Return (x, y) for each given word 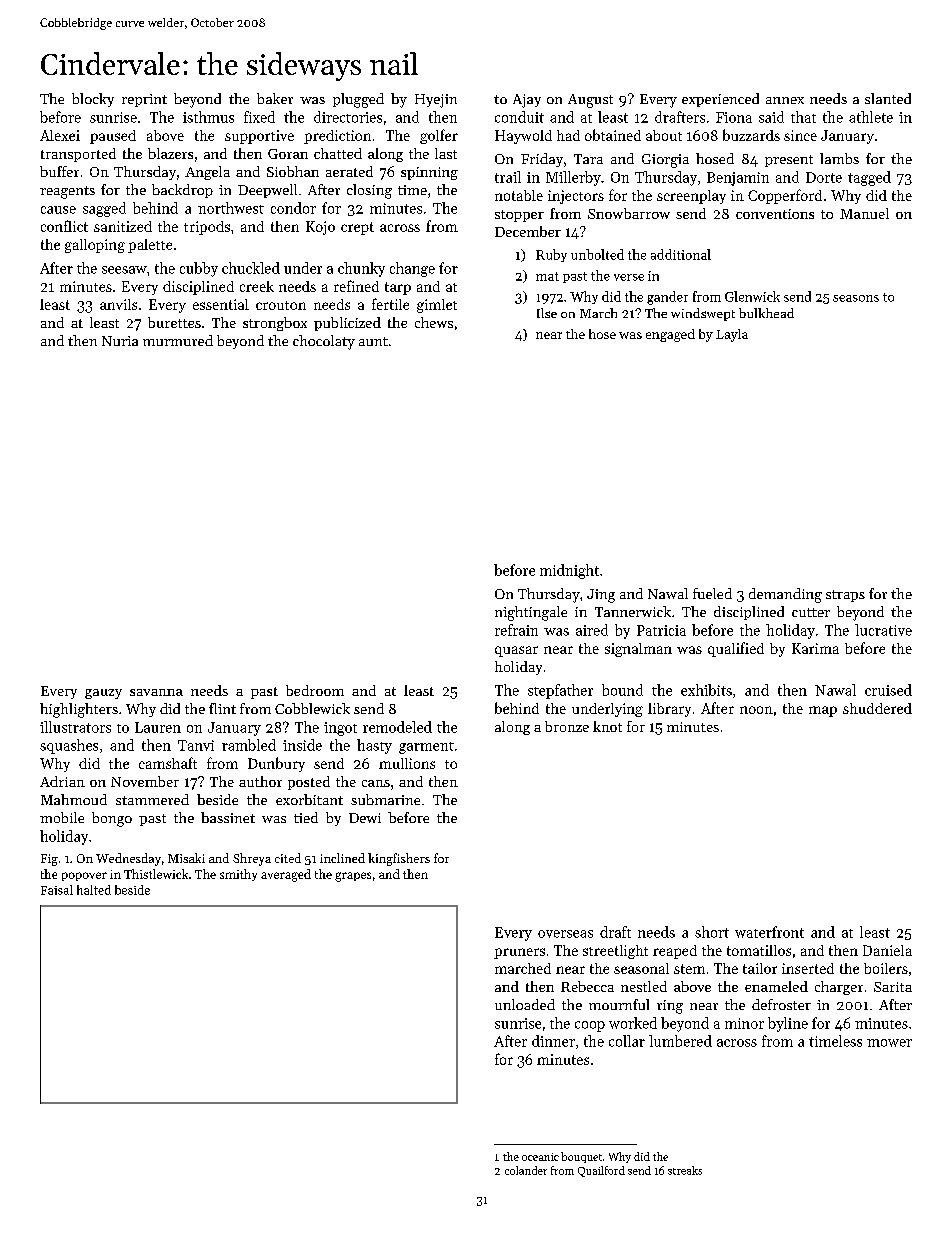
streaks (685, 1170)
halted (94, 890)
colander (526, 1170)
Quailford (601, 1171)
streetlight (615, 952)
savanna (156, 692)
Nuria (120, 341)
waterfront (769, 932)
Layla (732, 335)
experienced (720, 100)
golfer (439, 136)
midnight (569, 571)
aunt (373, 341)
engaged (670, 335)
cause (58, 210)
